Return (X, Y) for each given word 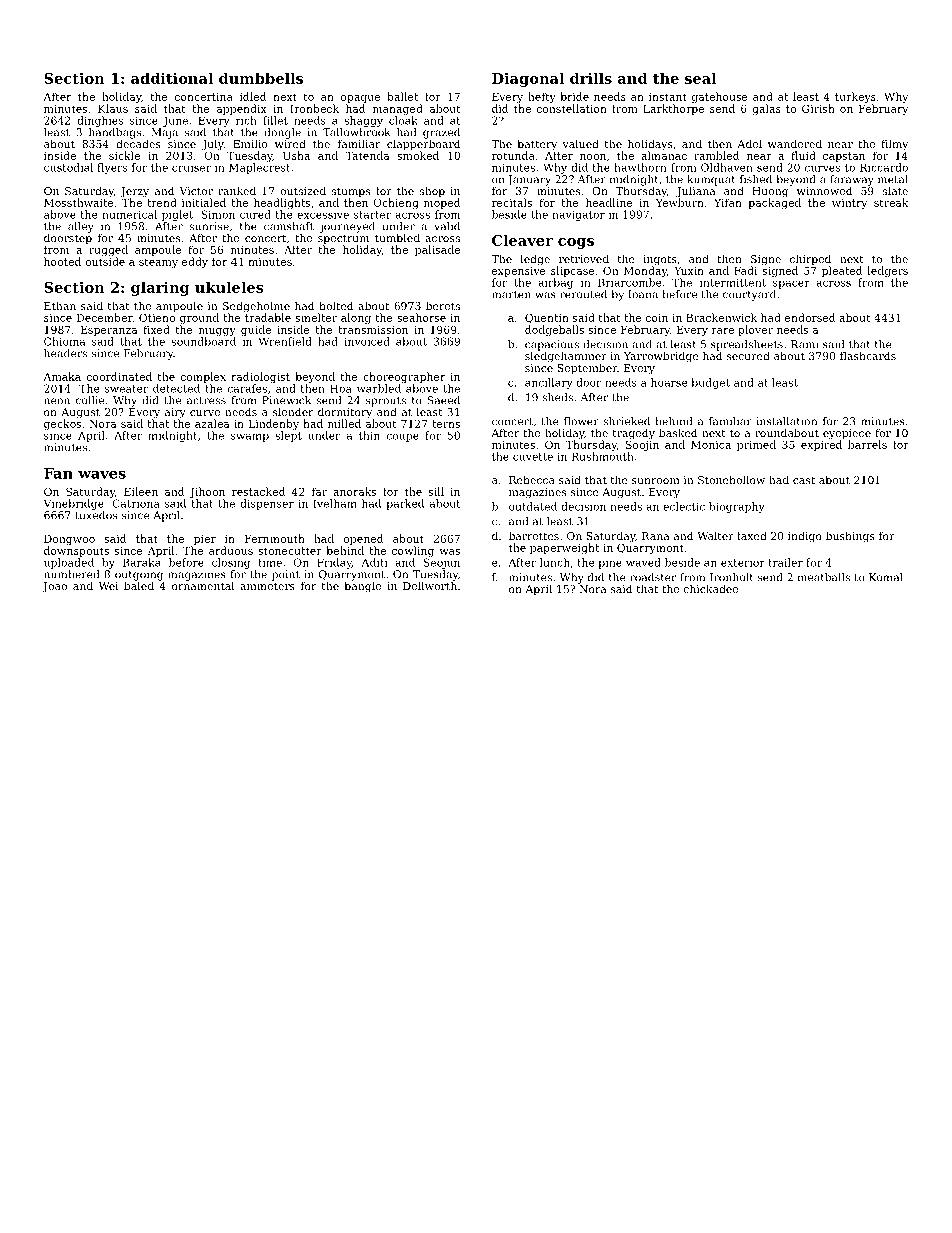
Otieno (157, 317)
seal (701, 78)
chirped (810, 260)
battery (537, 145)
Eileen (141, 491)
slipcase (572, 271)
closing (231, 563)
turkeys (855, 97)
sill (436, 491)
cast (804, 480)
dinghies (100, 121)
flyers (112, 168)
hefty (542, 97)
